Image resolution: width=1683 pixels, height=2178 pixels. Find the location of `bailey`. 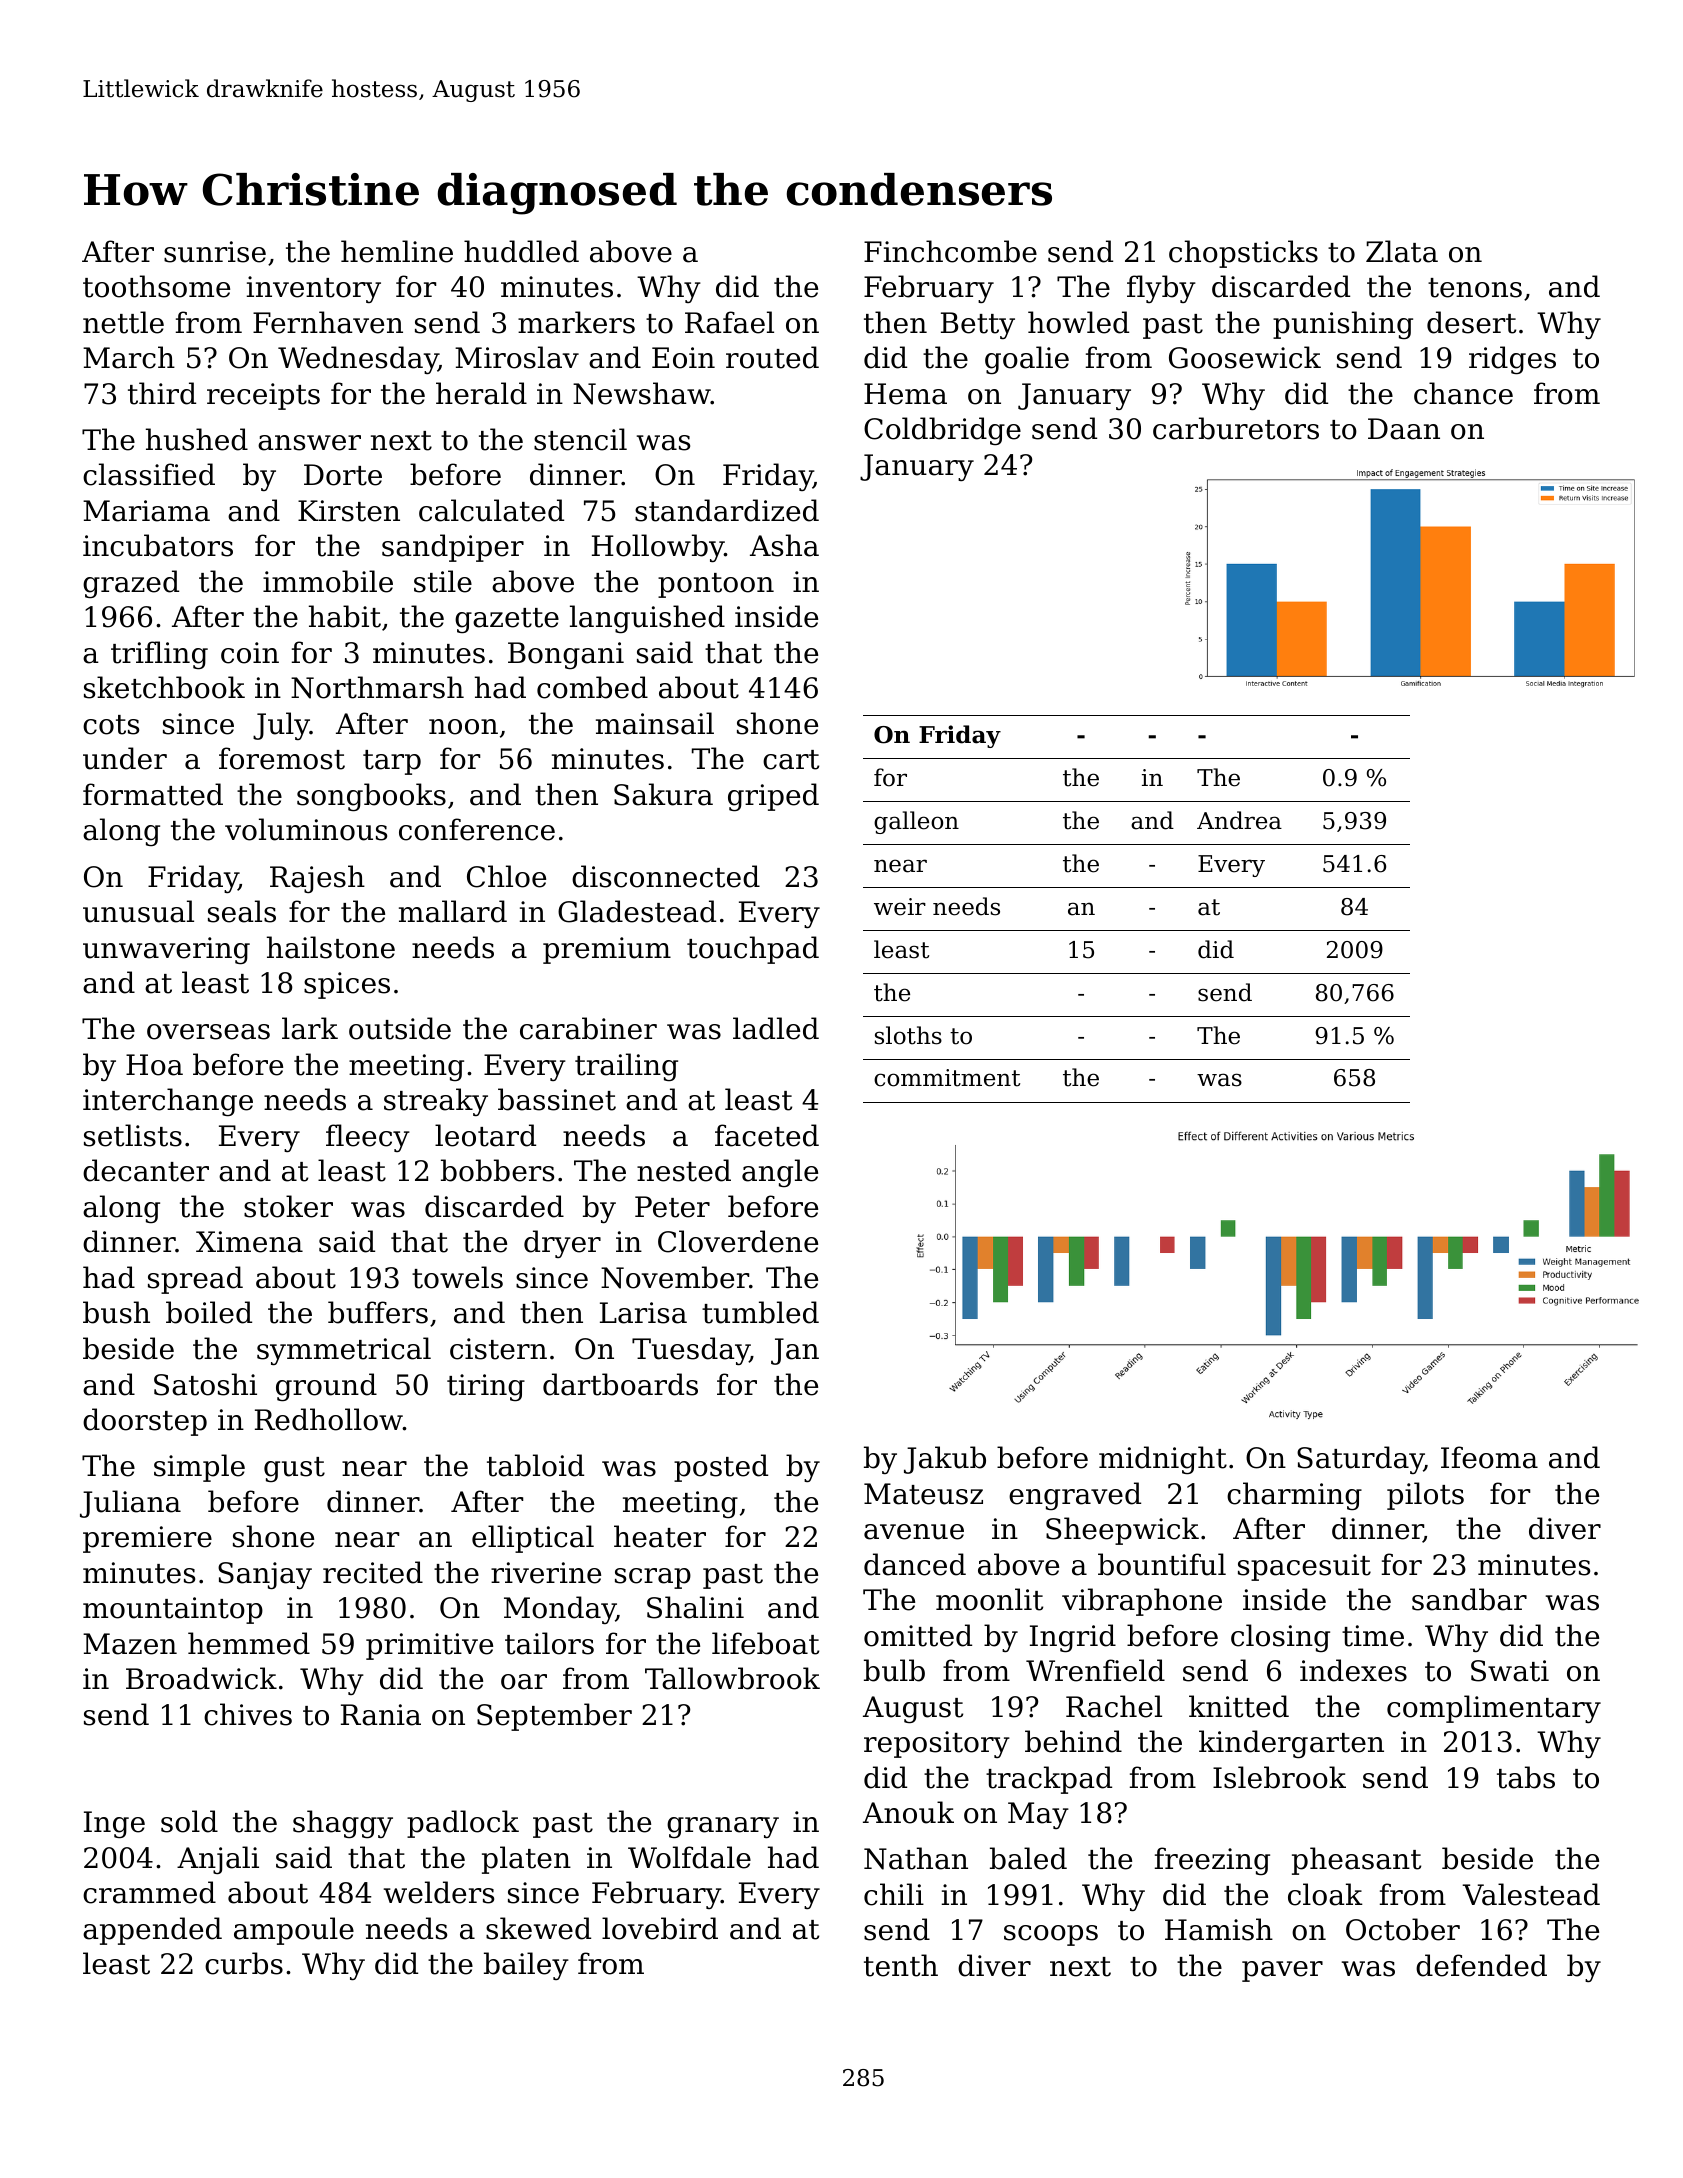

bailey is located at coordinates (526, 1966).
